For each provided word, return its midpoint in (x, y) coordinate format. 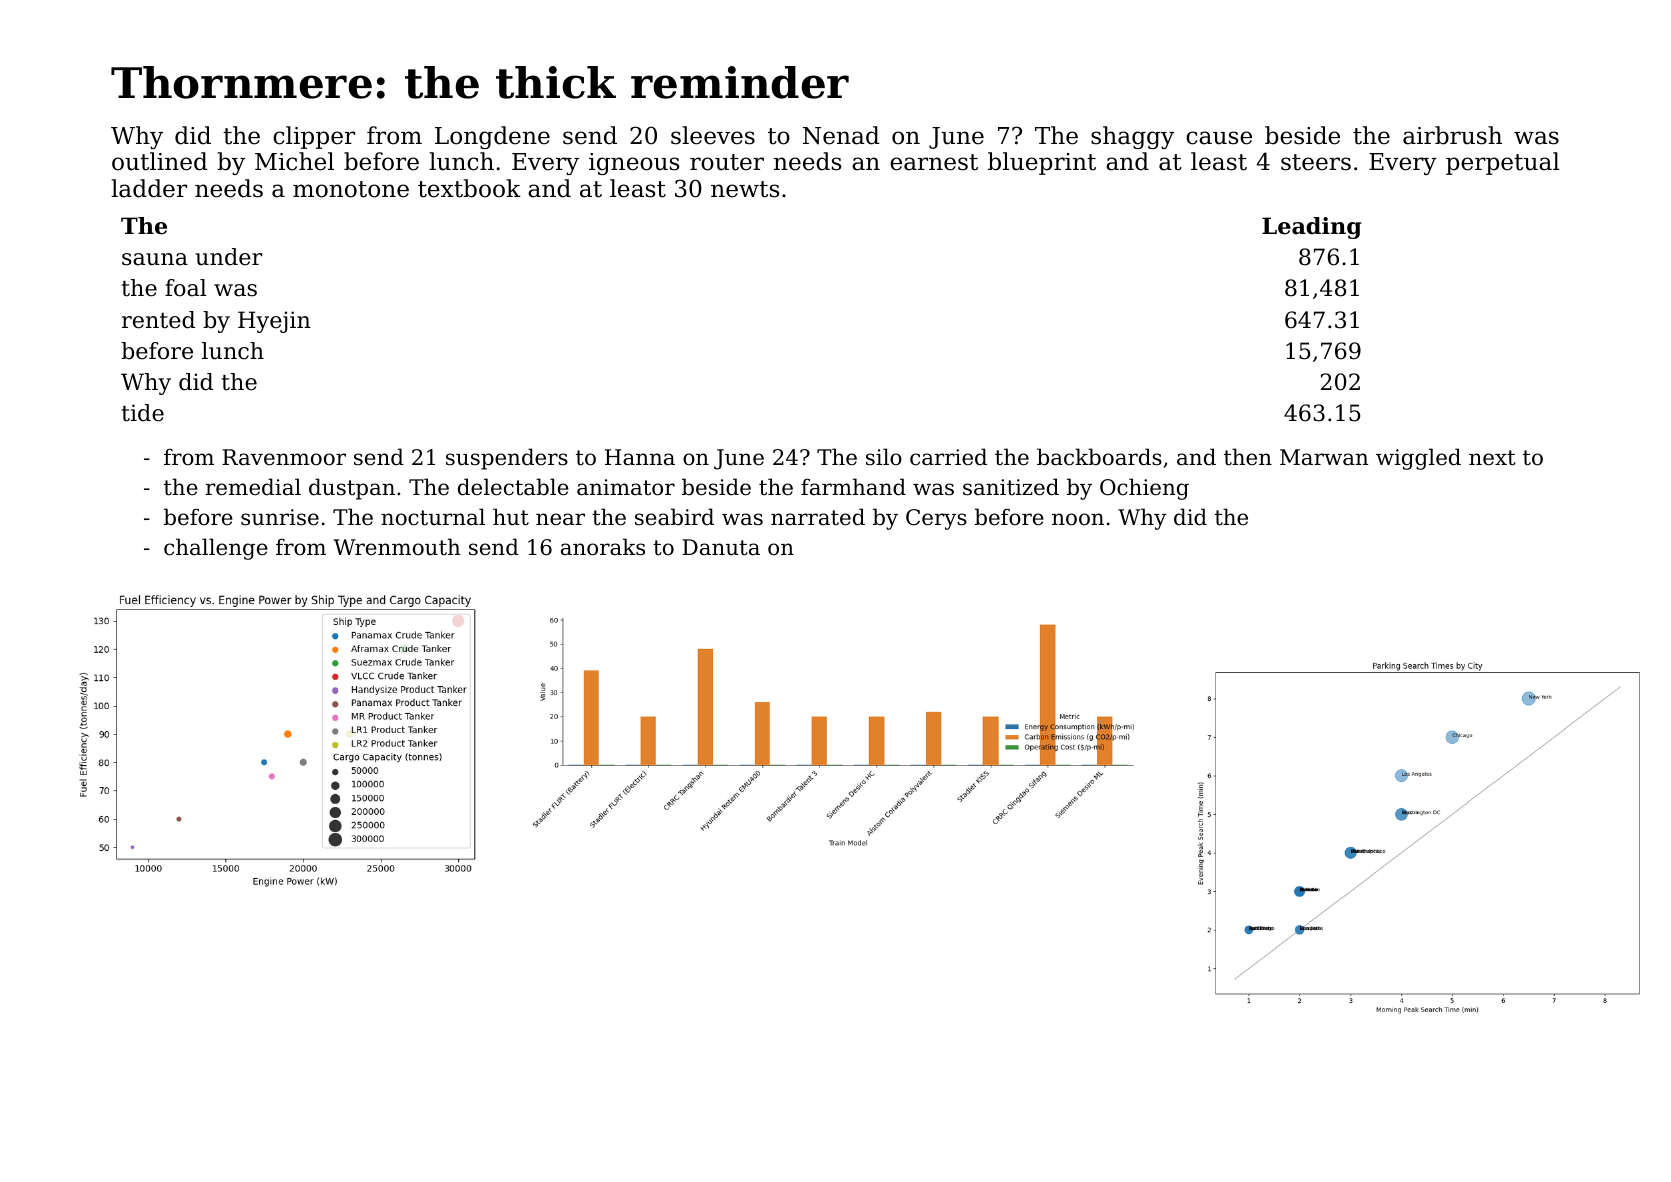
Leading (1312, 228)
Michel (294, 161)
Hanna (640, 457)
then (1248, 457)
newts (745, 189)
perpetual (1503, 163)
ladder (149, 188)
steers (1316, 162)
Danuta (721, 547)
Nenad (841, 135)
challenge (216, 549)
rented (158, 320)
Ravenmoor (284, 457)
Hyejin (274, 322)
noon (1078, 519)
